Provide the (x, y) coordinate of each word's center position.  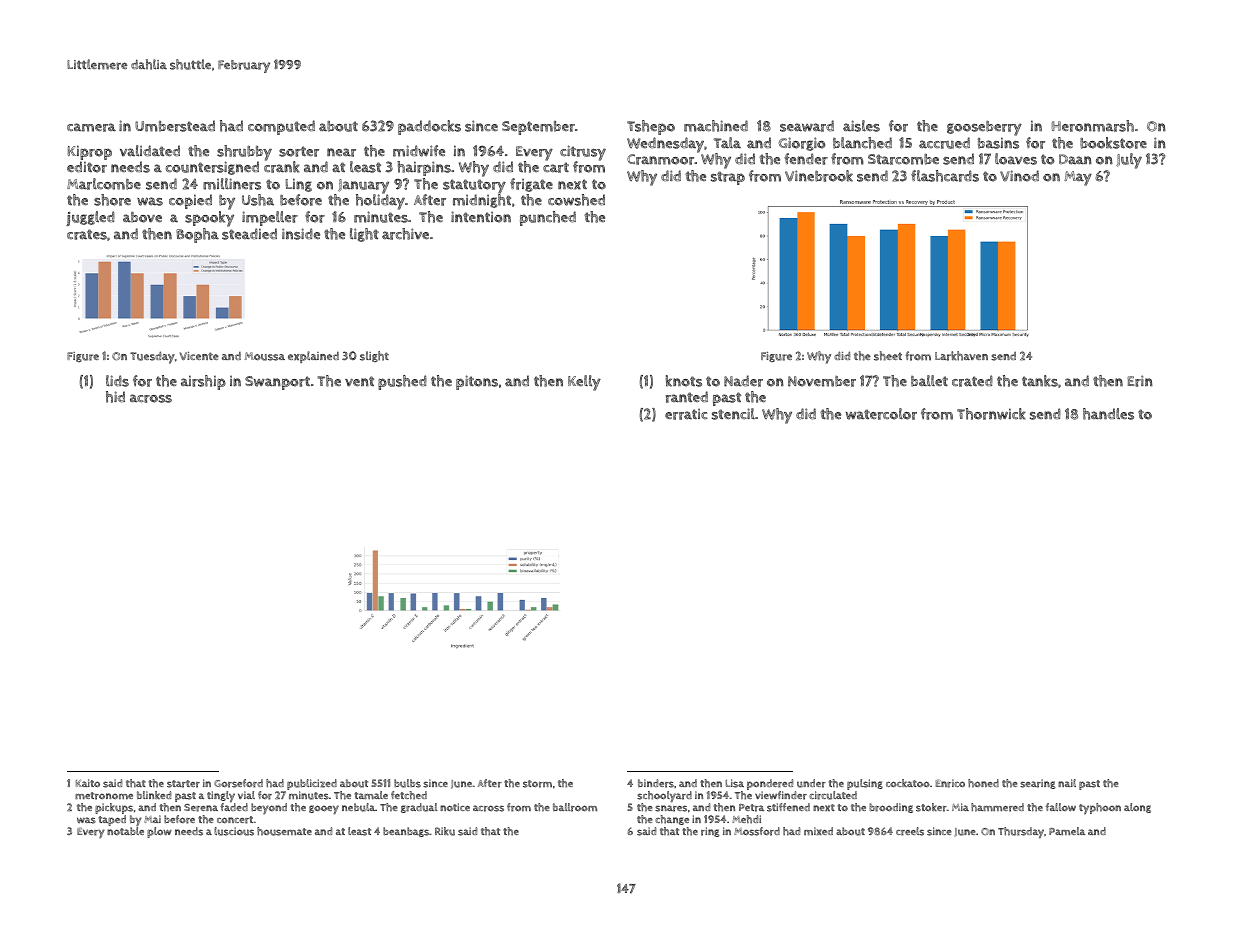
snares (671, 808)
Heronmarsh (1092, 126)
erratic (686, 414)
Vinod (1019, 176)
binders (656, 783)
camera (91, 127)
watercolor (881, 414)
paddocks (429, 127)
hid (115, 397)
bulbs (407, 783)
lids (117, 381)
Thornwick (991, 414)
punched (548, 218)
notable (125, 831)
